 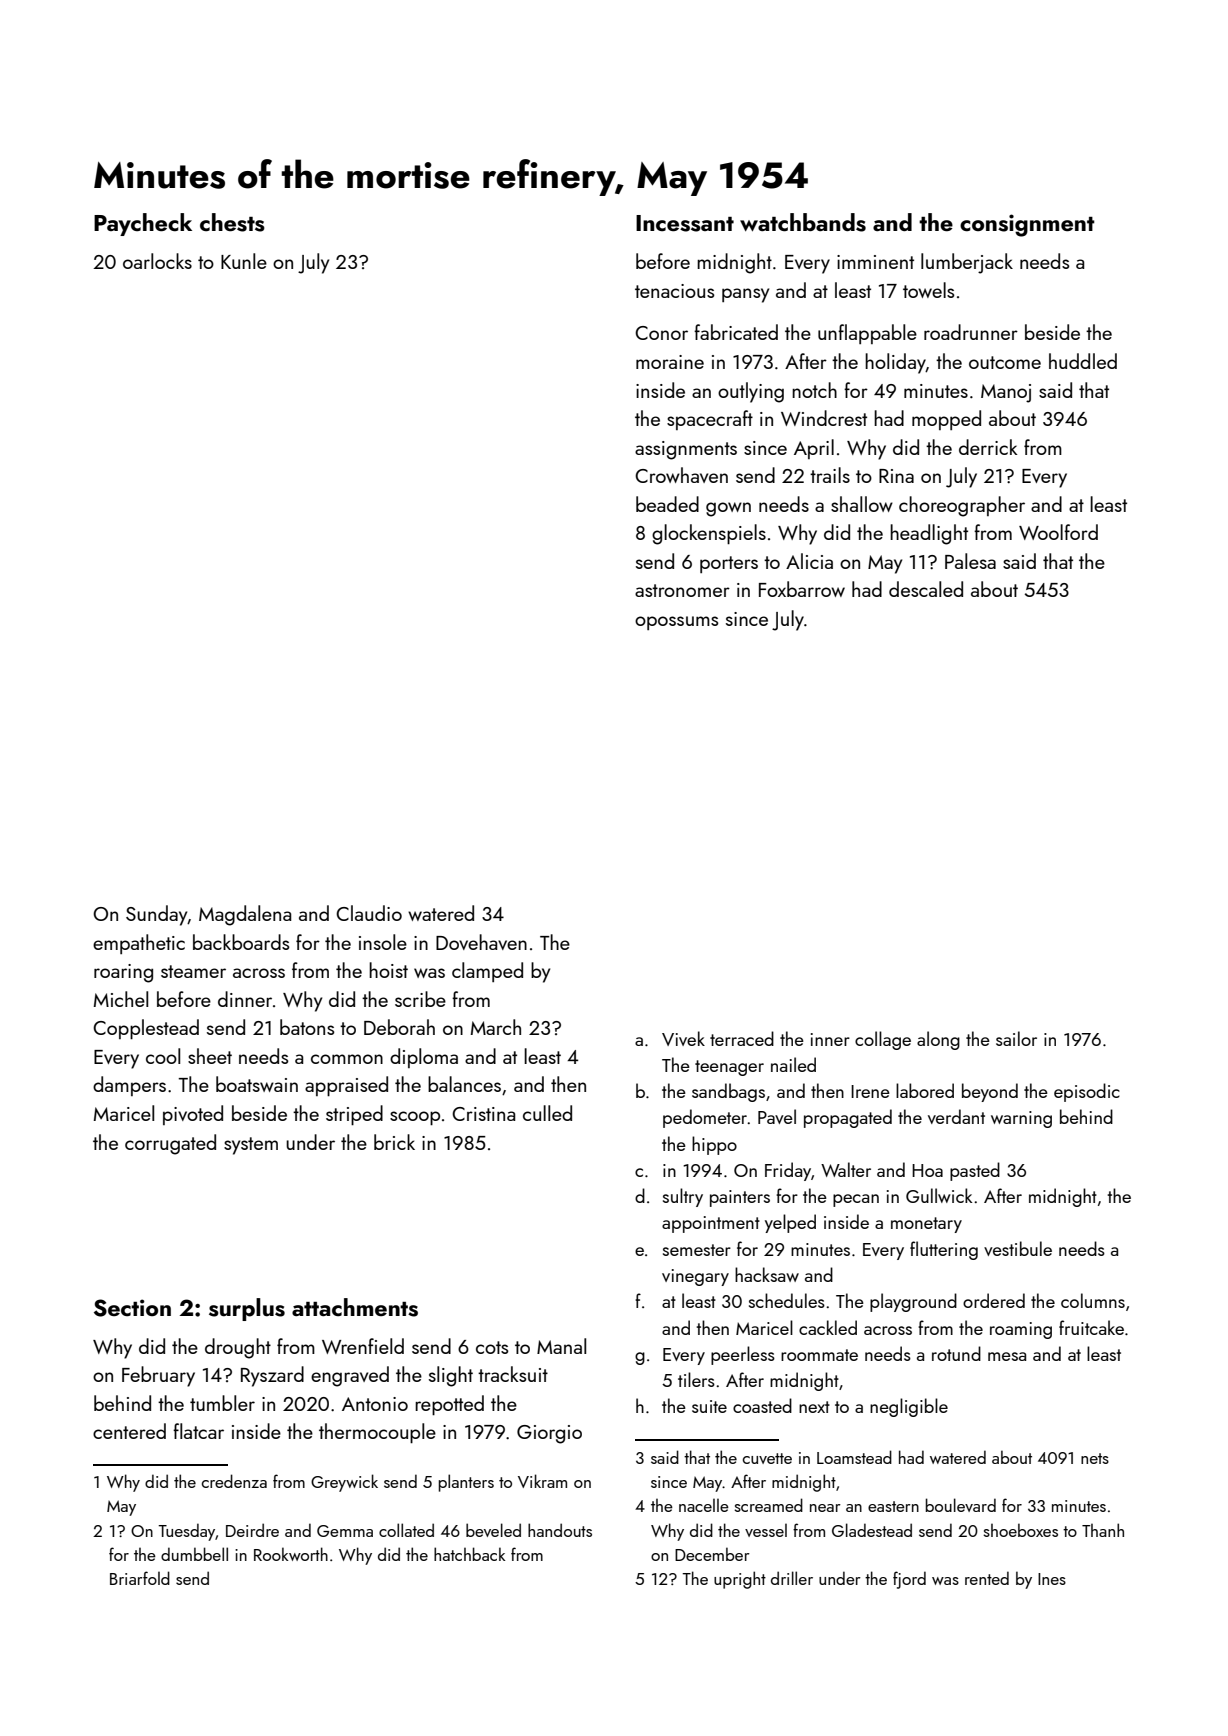 I want to click on Dovehaven, so click(x=481, y=942).
